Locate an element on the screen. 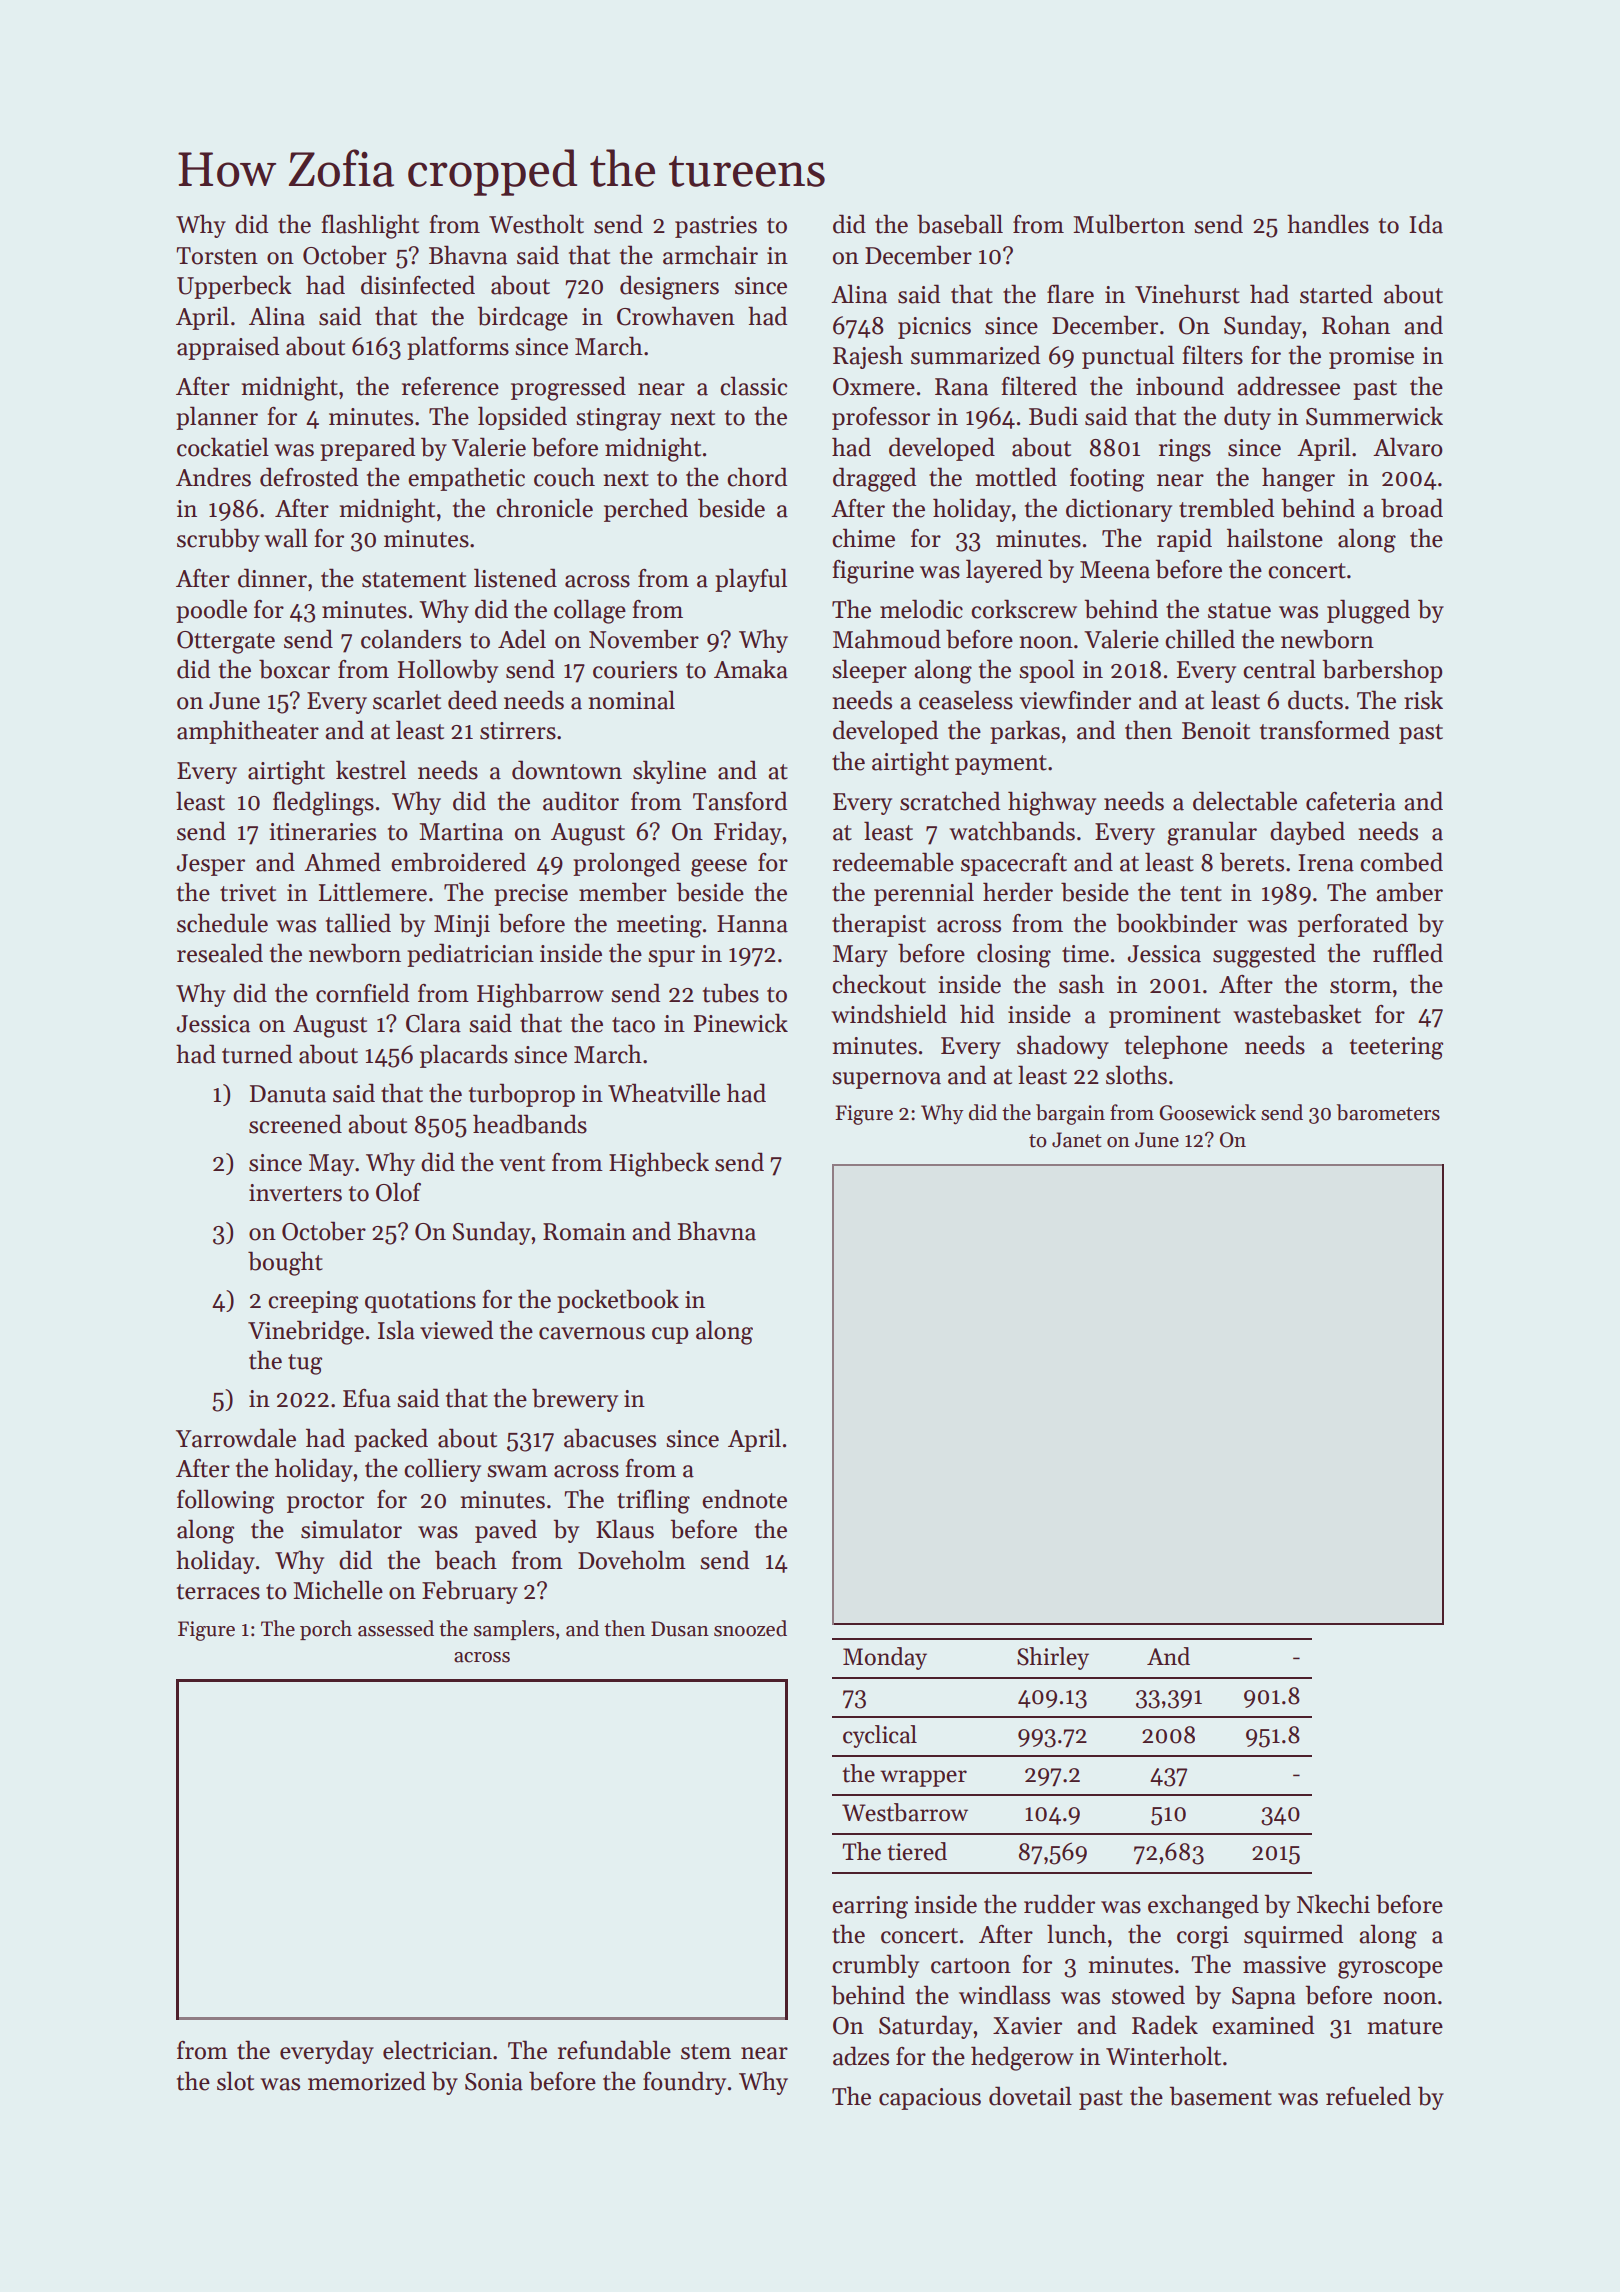 Image resolution: width=1620 pixels, height=2292 pixels. prolonged is located at coordinates (626, 864).
